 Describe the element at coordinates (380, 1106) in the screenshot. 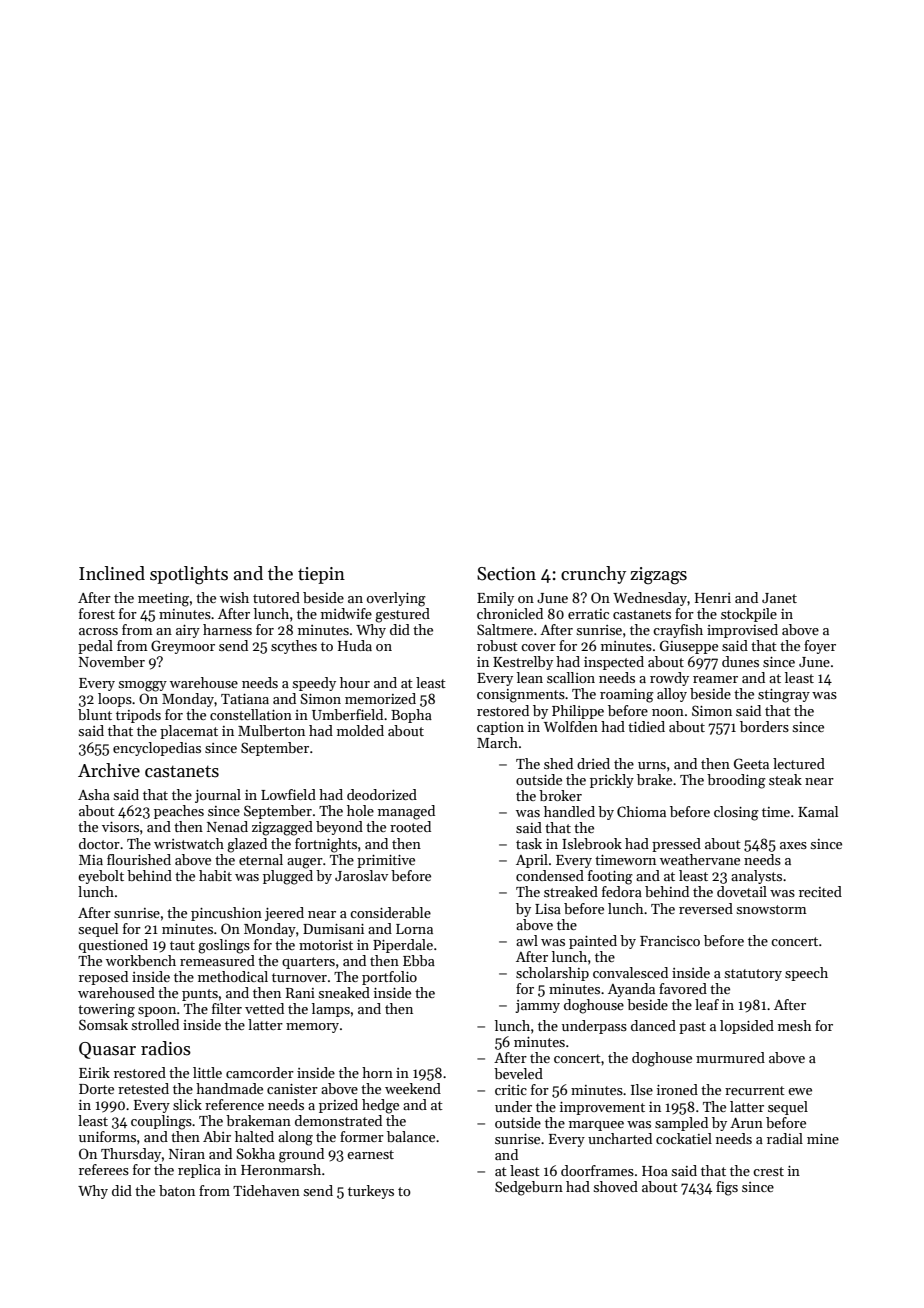

I see `hedge` at that location.
